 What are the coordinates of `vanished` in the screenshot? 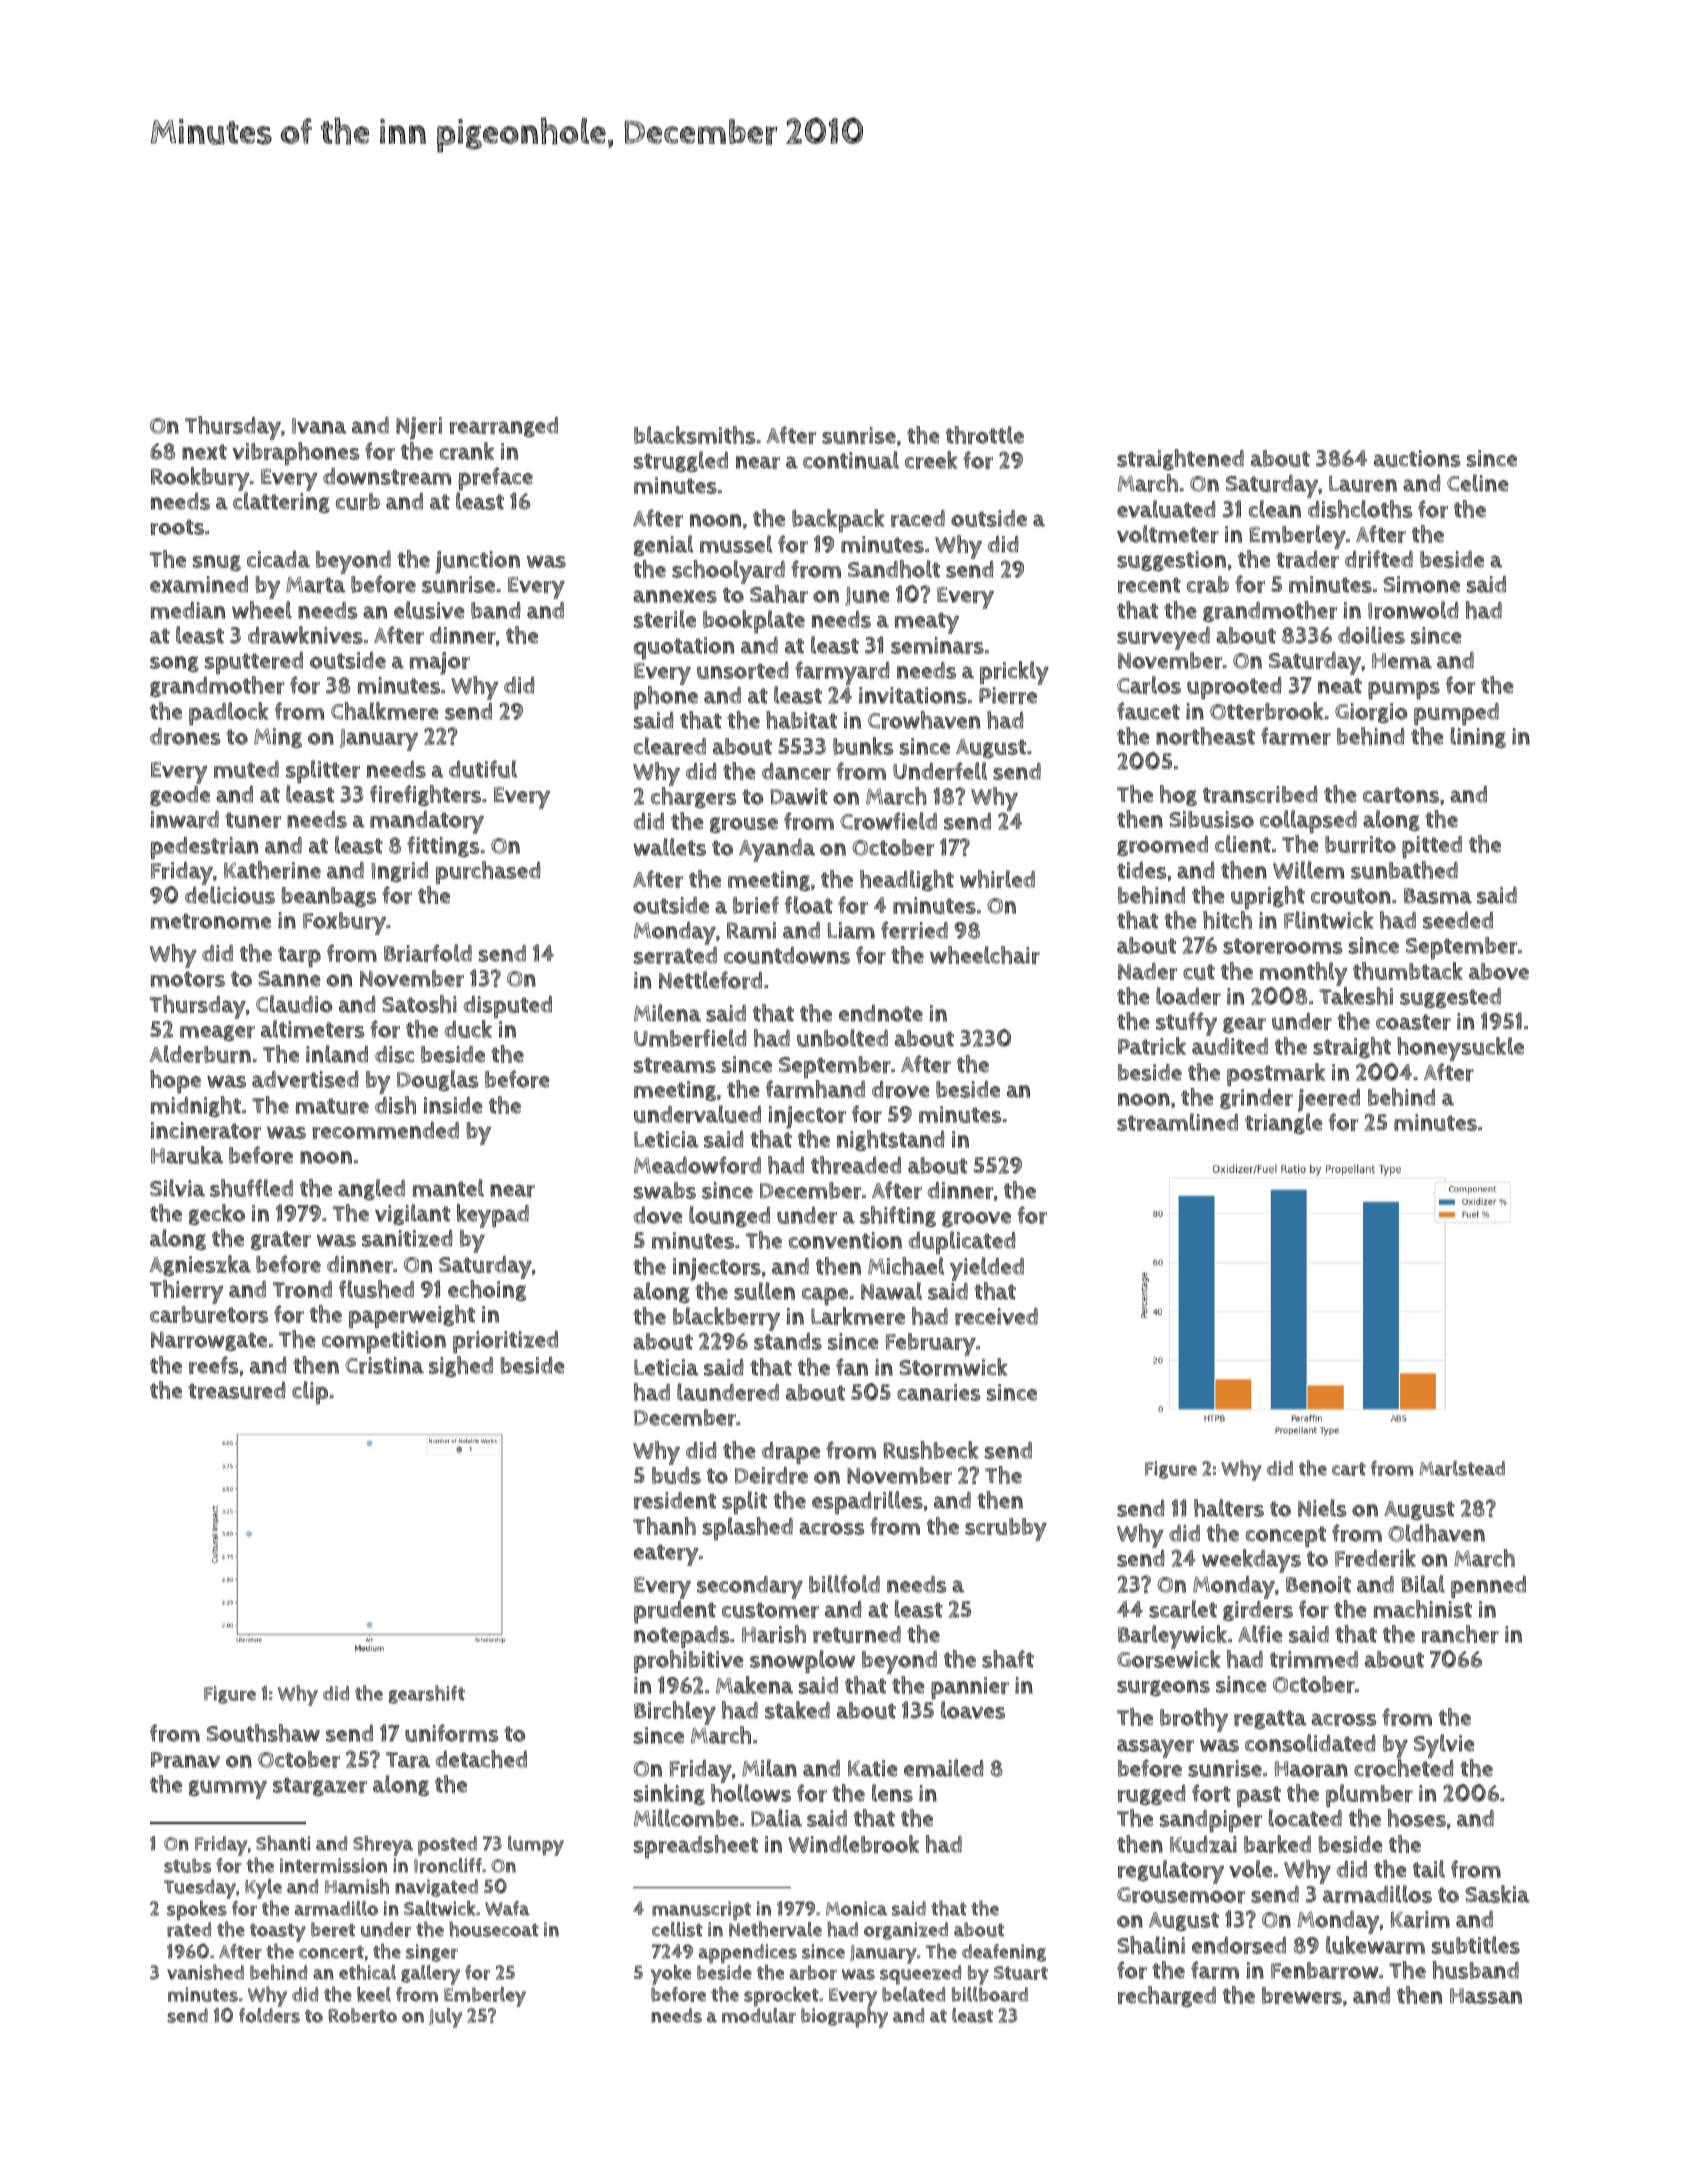 It's located at (205, 1972).
